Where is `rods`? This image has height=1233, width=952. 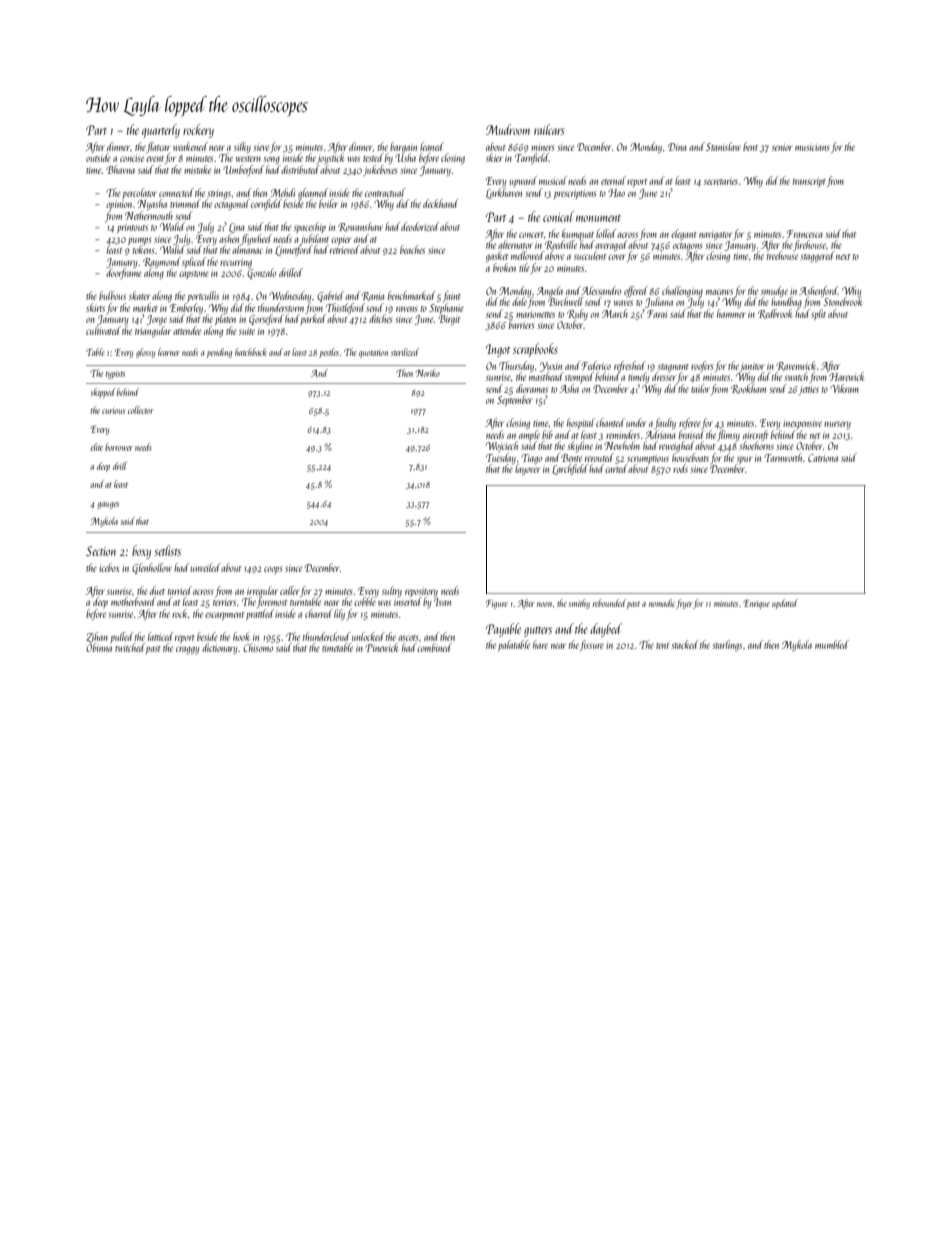
rods is located at coordinates (680, 468).
